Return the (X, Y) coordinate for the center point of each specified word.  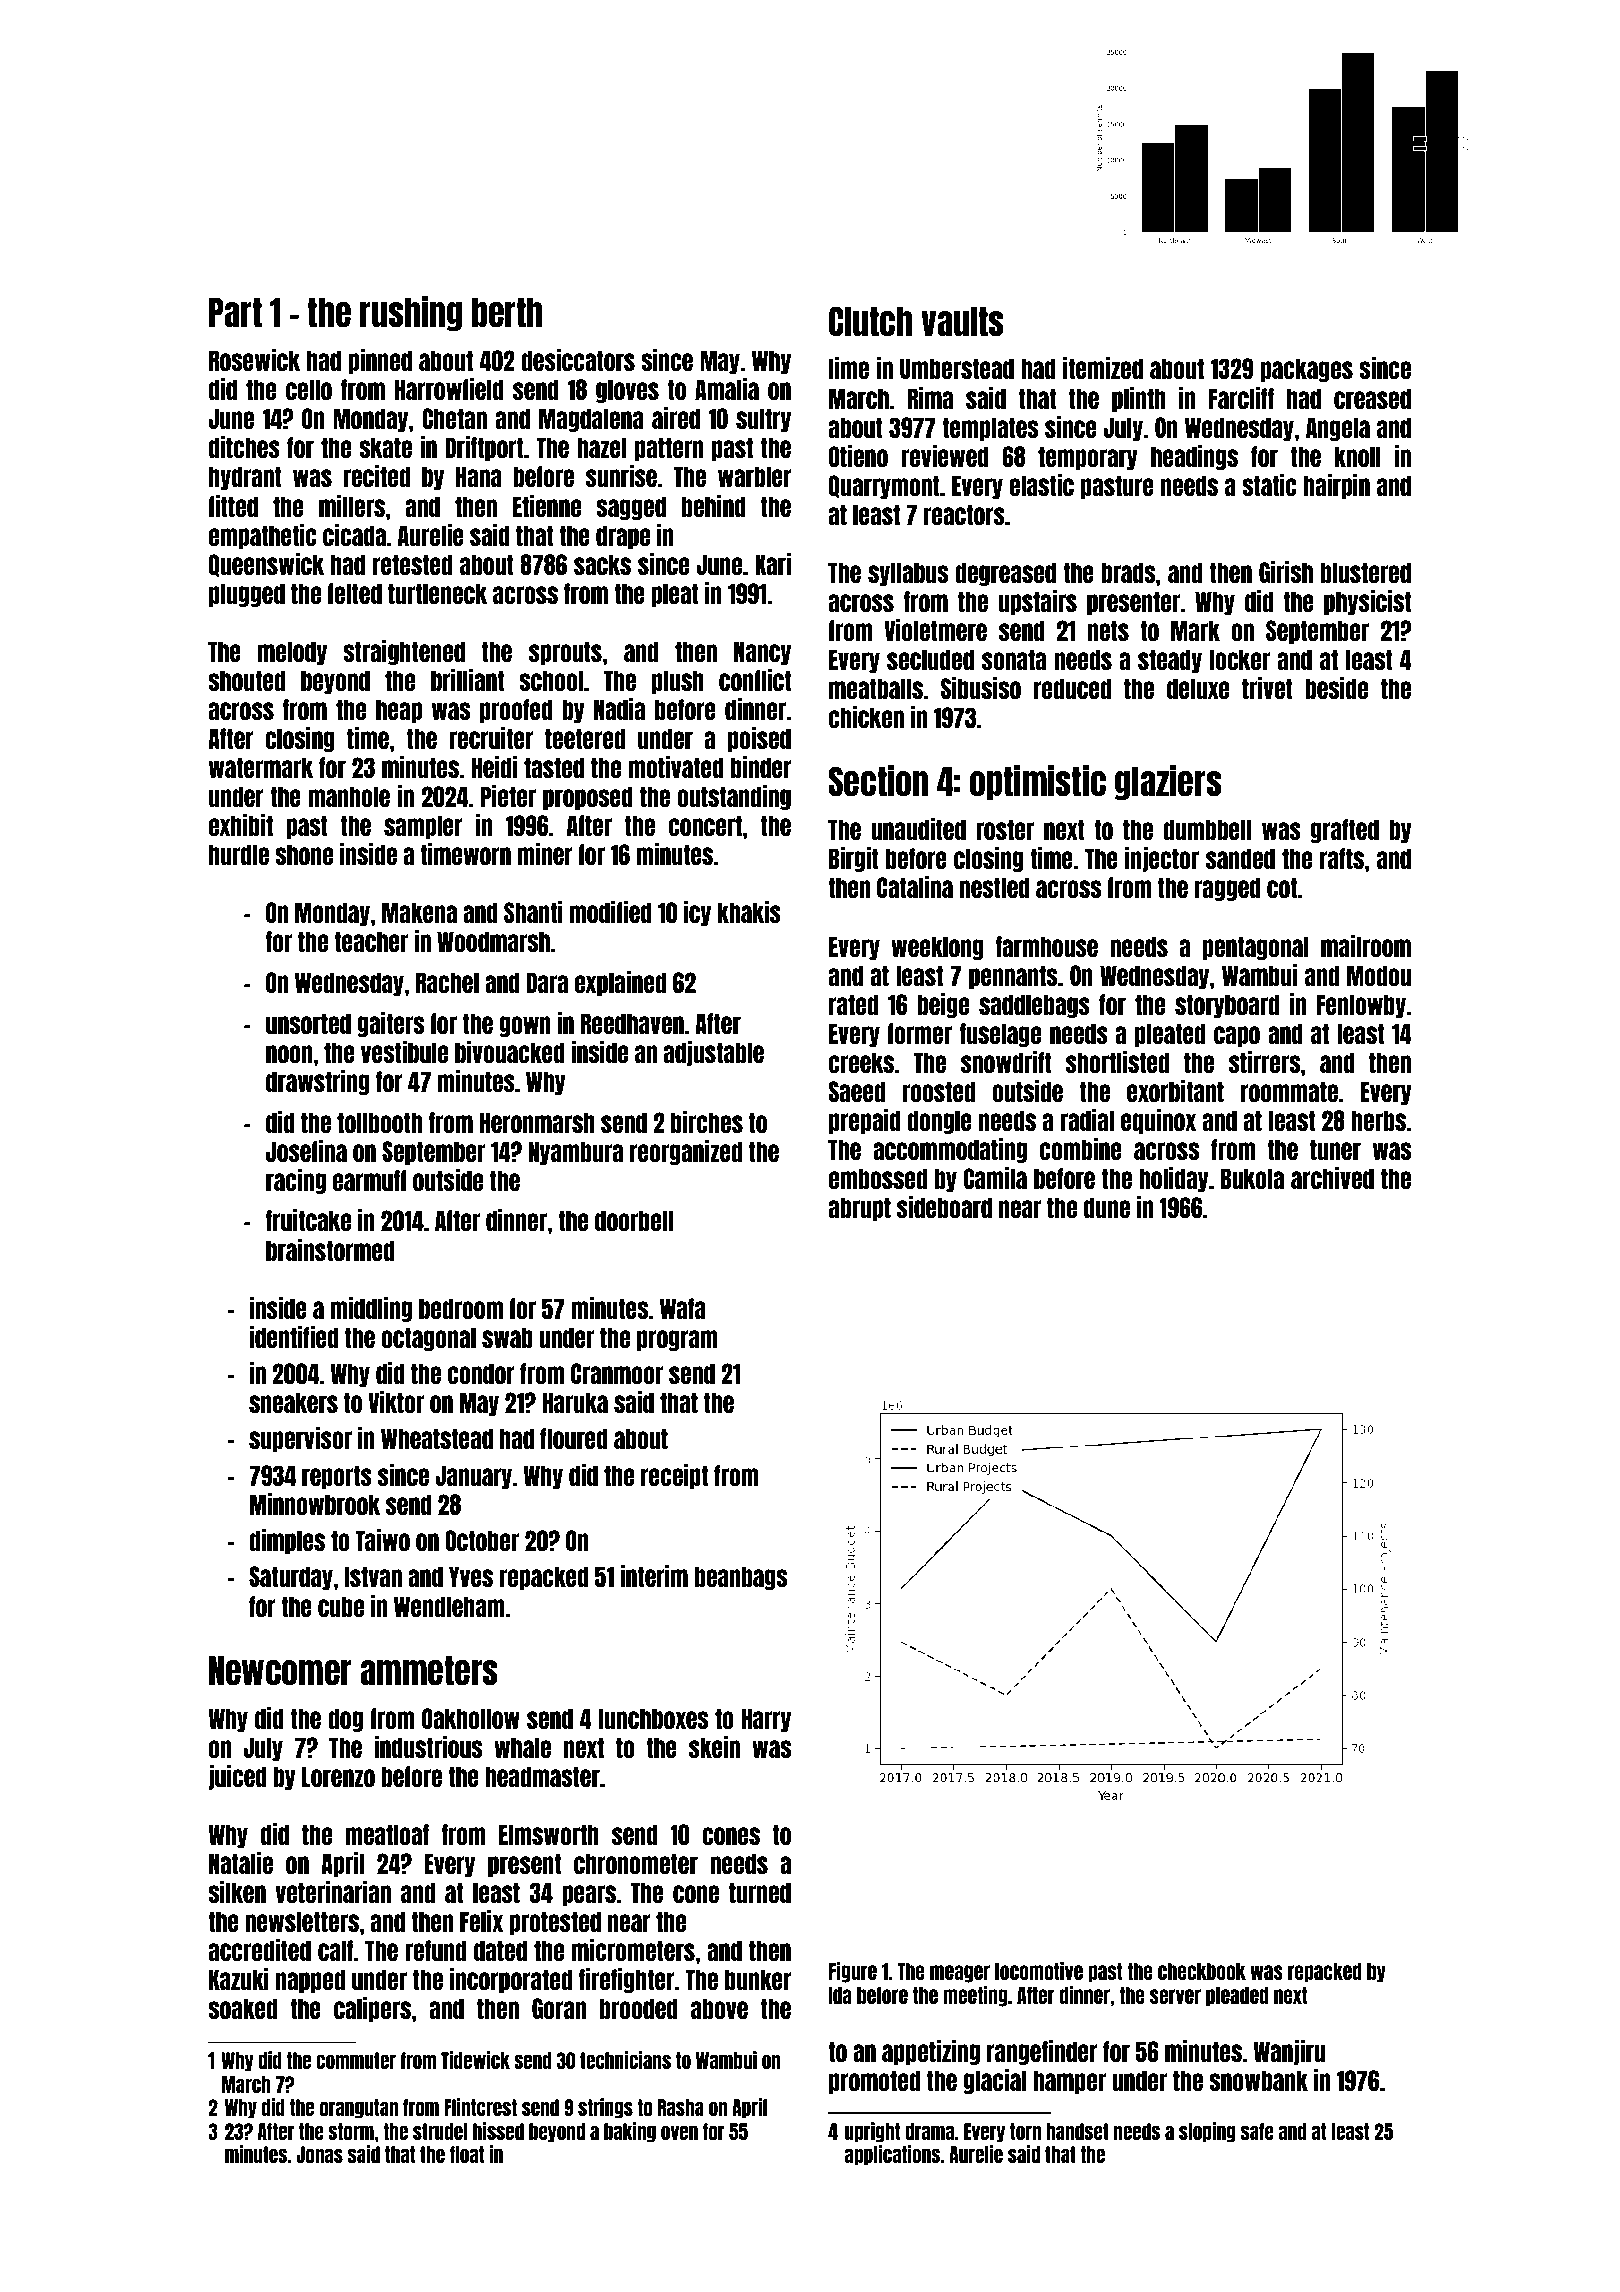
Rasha (681, 2107)
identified (294, 1337)
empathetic (263, 536)
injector (1162, 859)
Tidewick (475, 2060)
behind (714, 506)
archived (1332, 1178)
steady (1170, 661)
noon (289, 1054)
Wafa (683, 1308)
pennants (1013, 977)
